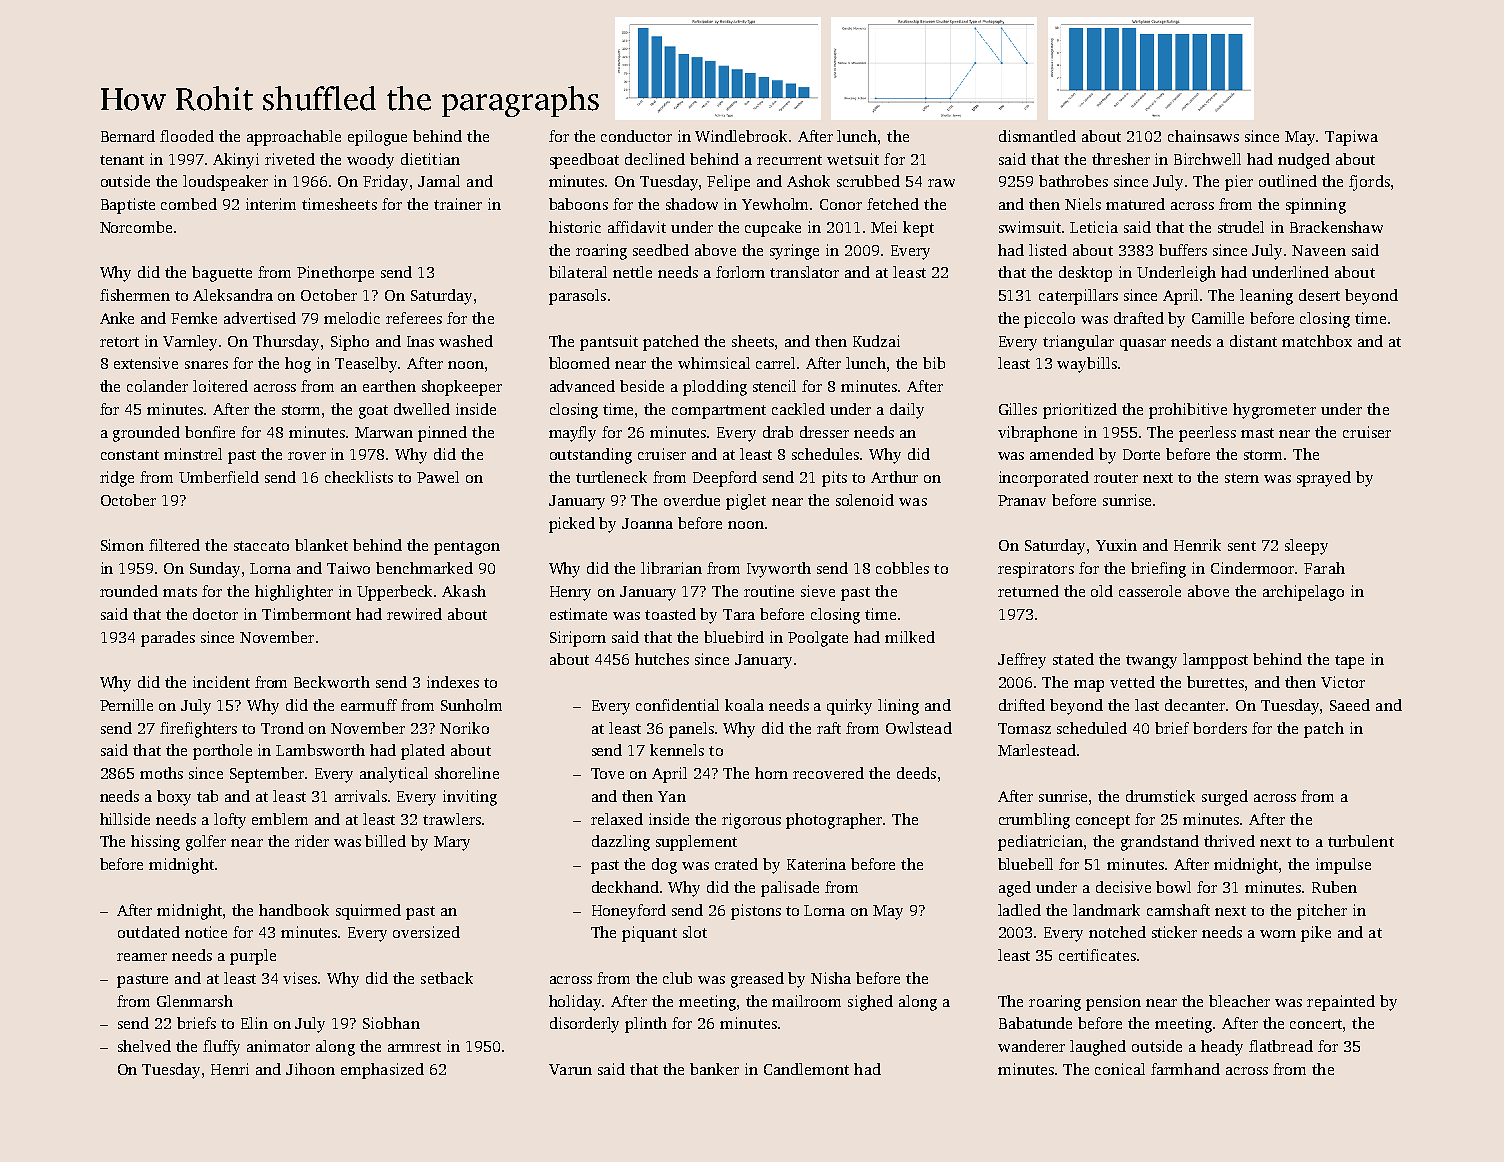 The image size is (1504, 1162). I want to click on drumstick, so click(1160, 796).
